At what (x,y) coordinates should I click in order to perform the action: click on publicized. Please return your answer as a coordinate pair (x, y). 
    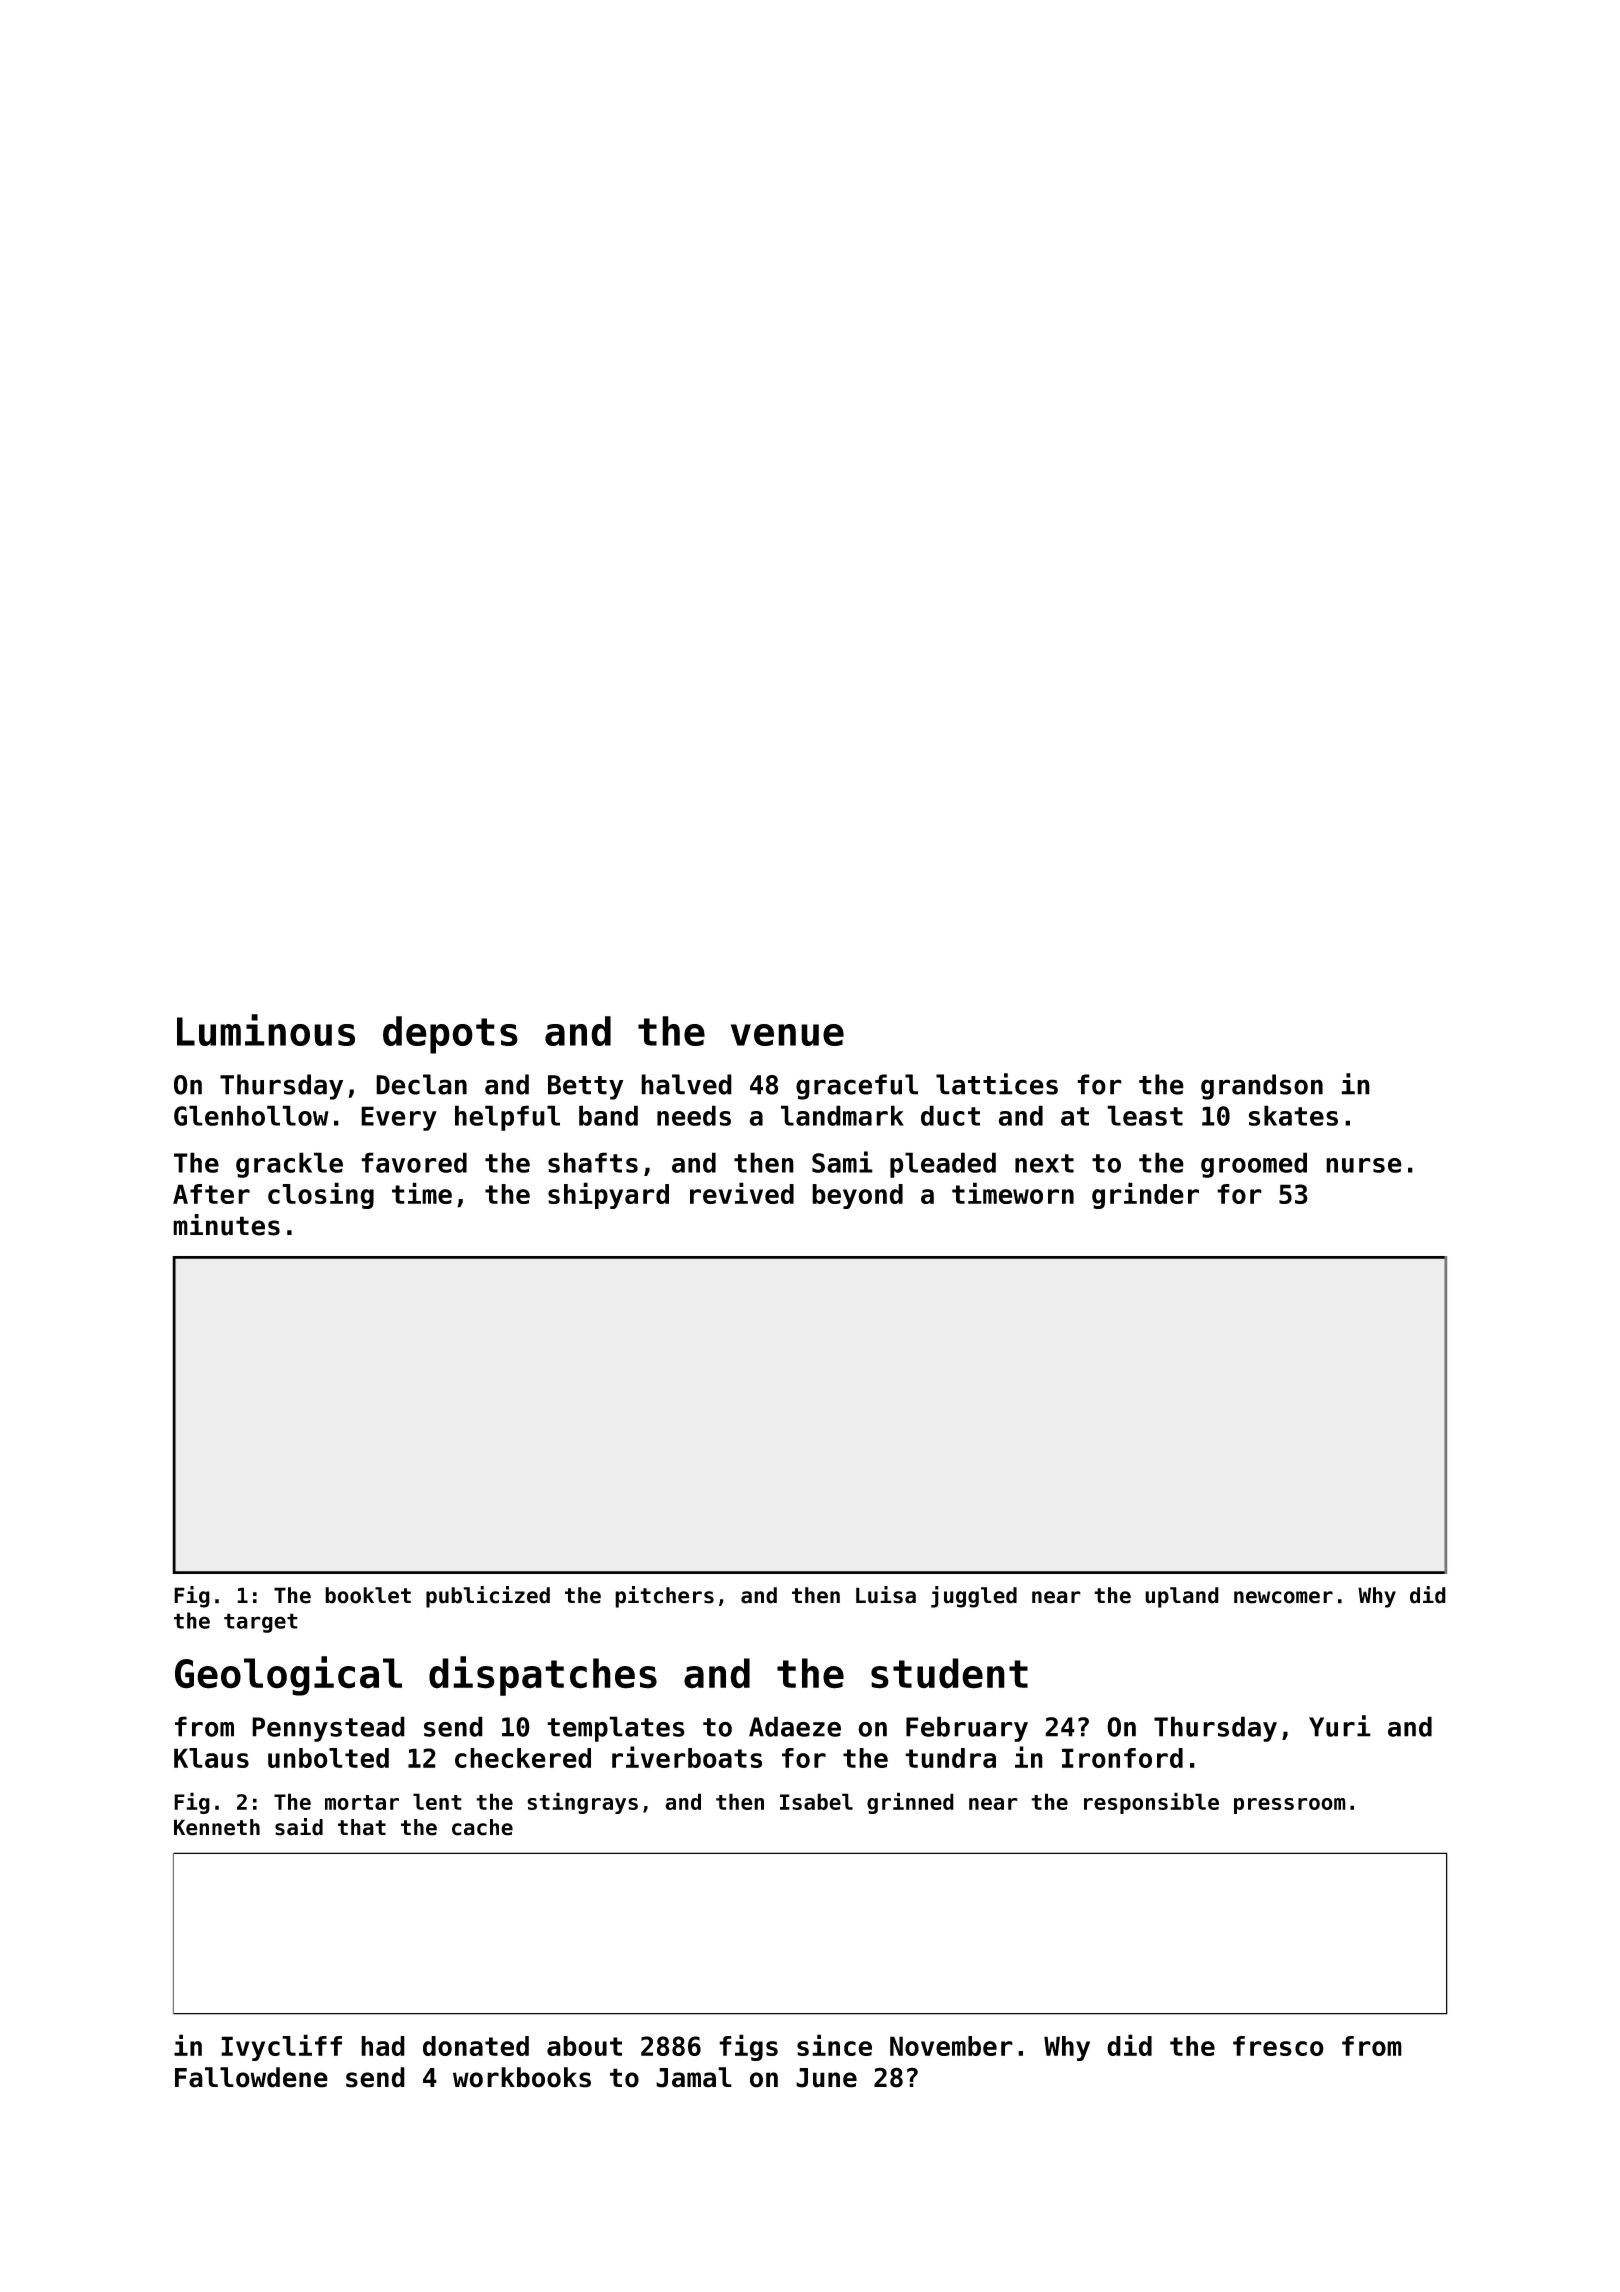
    Looking at the image, I should click on (488, 1597).
